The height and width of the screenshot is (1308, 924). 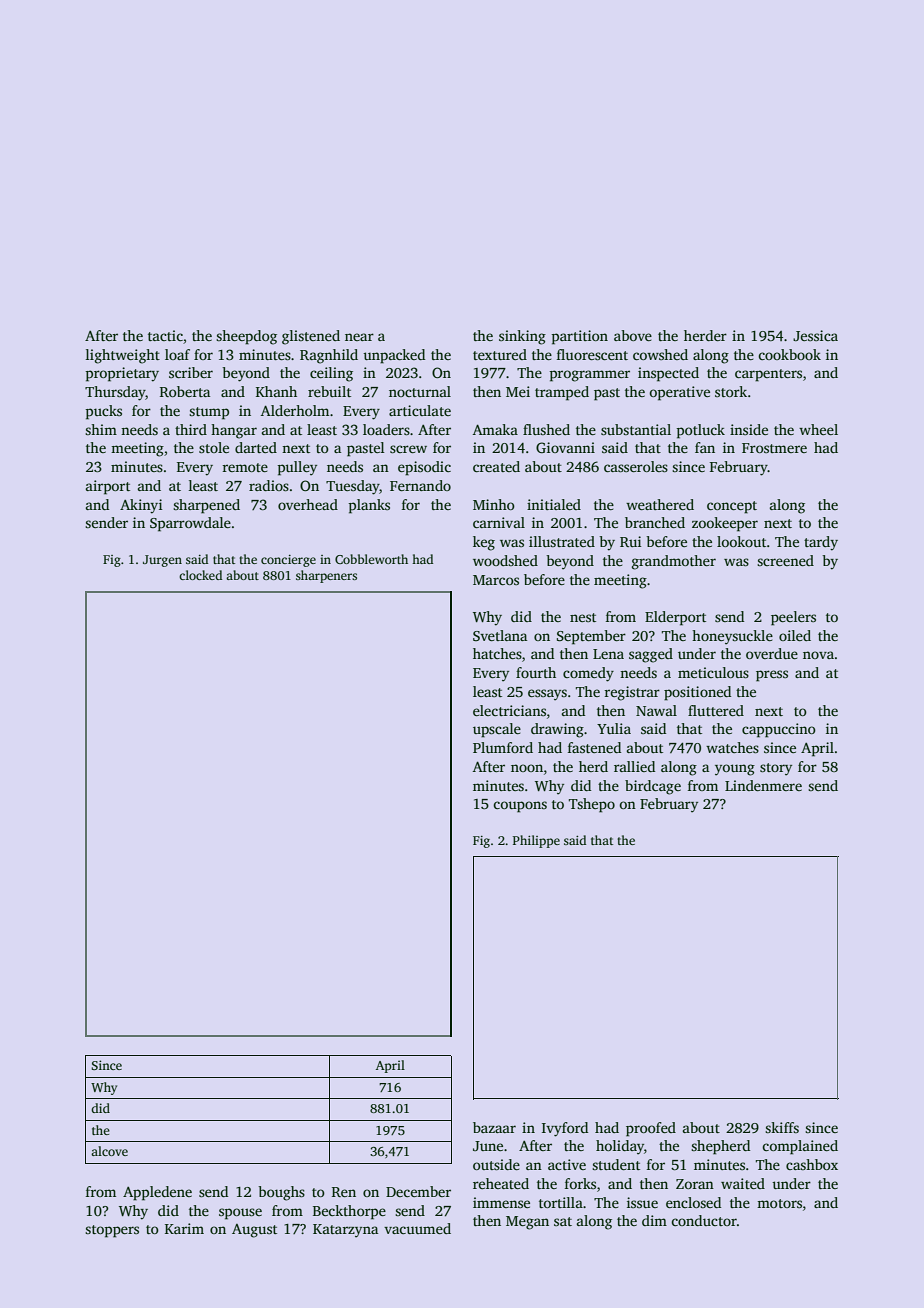 I want to click on Khanh, so click(x=276, y=391).
